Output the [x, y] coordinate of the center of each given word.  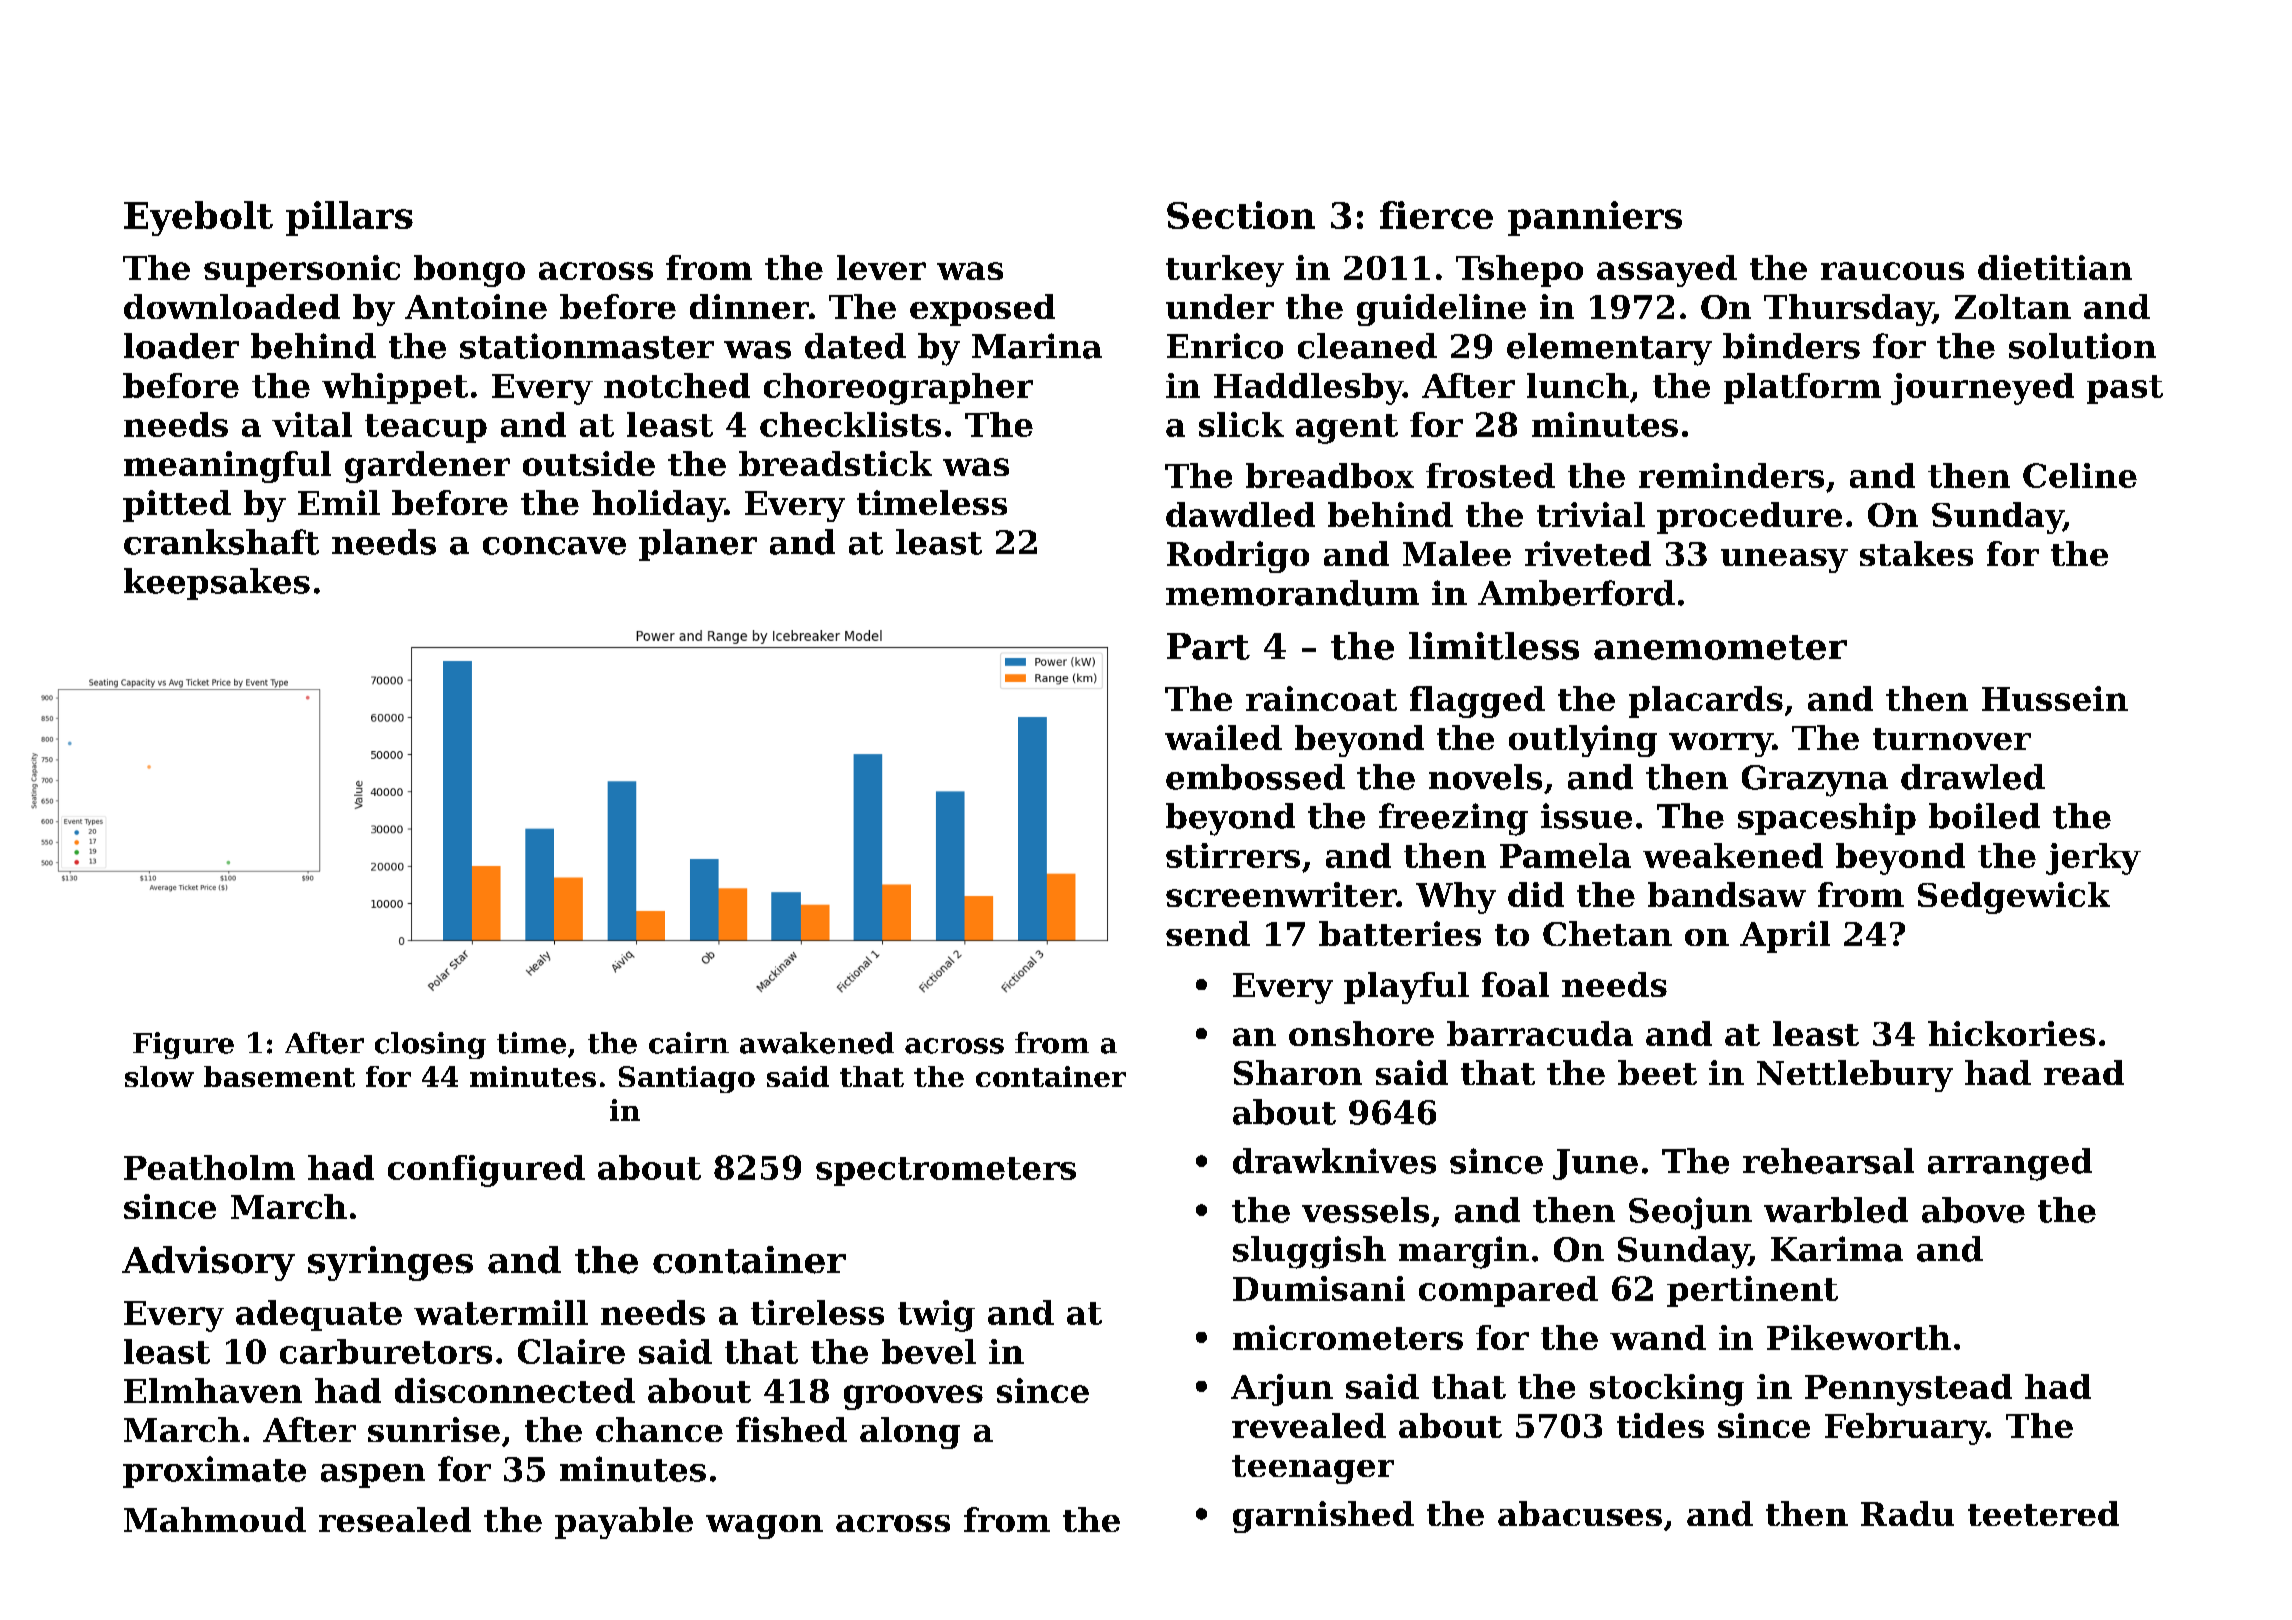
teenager [1313, 1469]
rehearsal [1828, 1161]
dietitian [2055, 267]
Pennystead [1908, 1390]
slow [159, 1076]
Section [1241, 215]
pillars [349, 218]
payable [624, 1523]
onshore [1361, 1033]
